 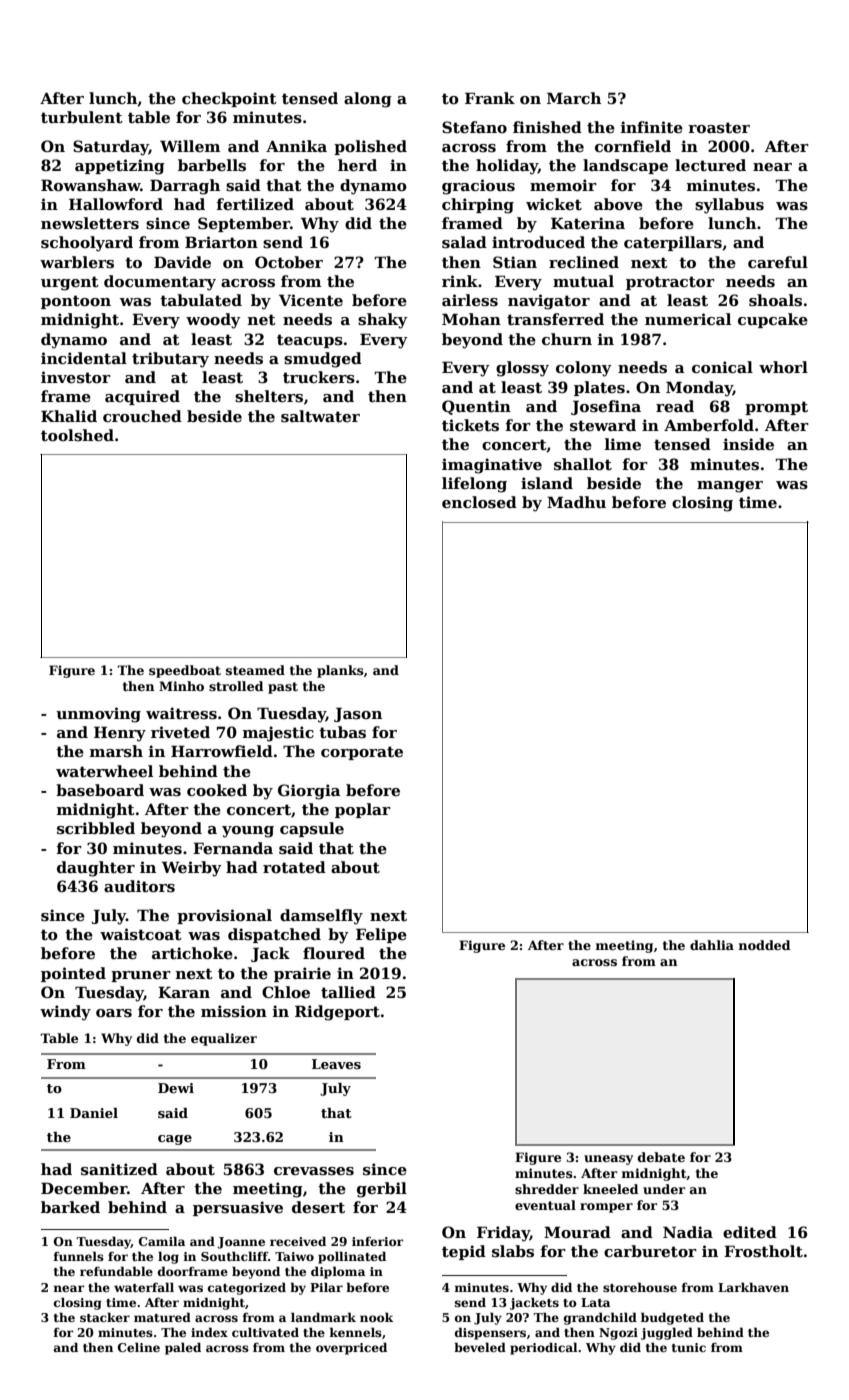 I want to click on matured, so click(x=162, y=1317).
